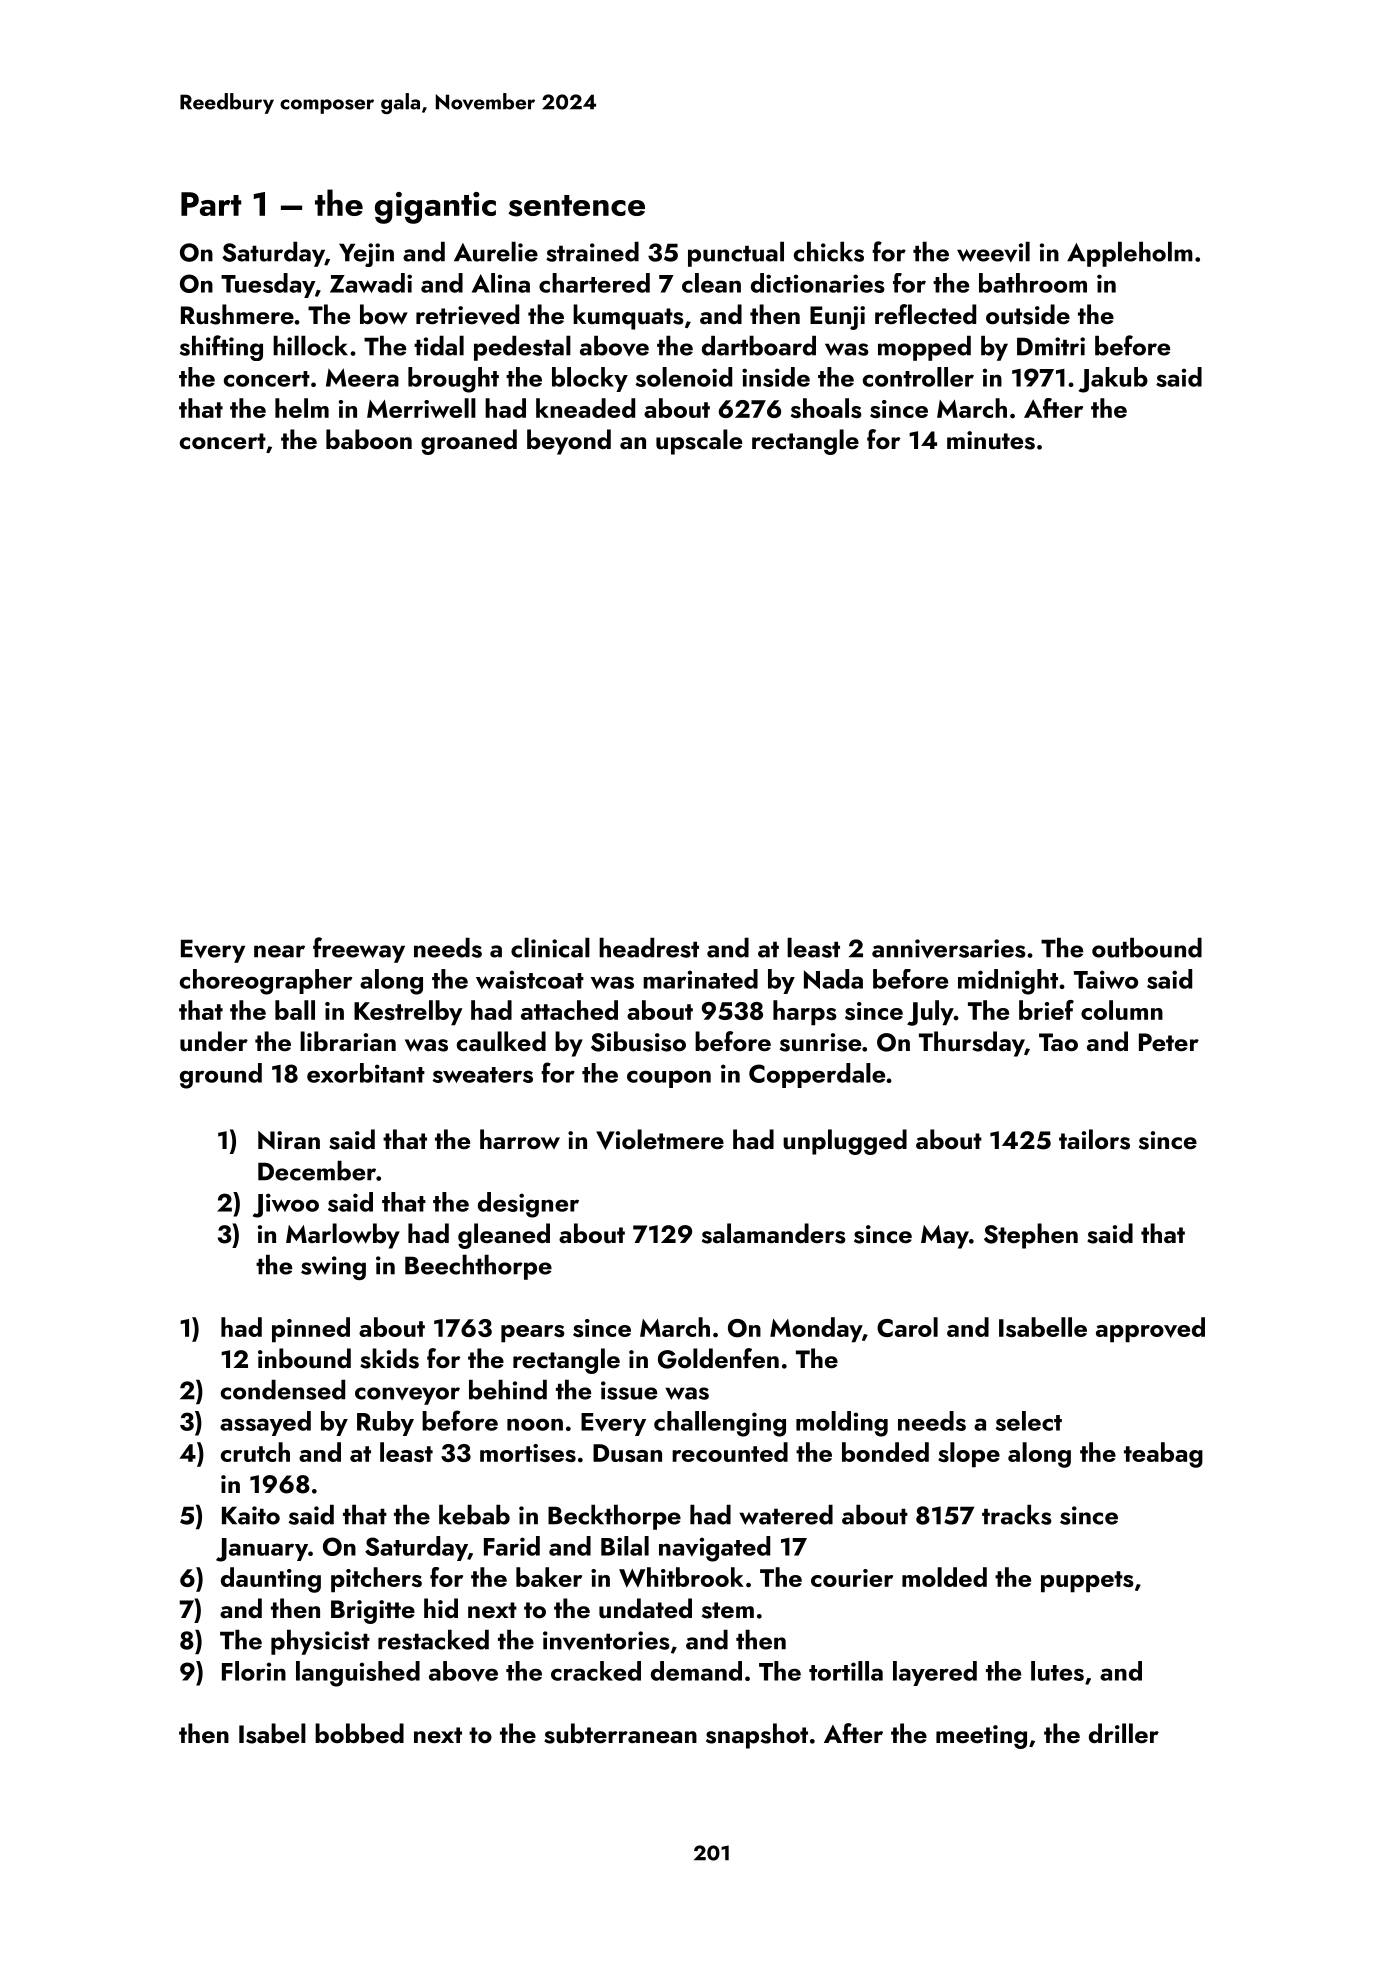 The height and width of the document is (1969, 1386). I want to click on kumquats, so click(628, 317).
